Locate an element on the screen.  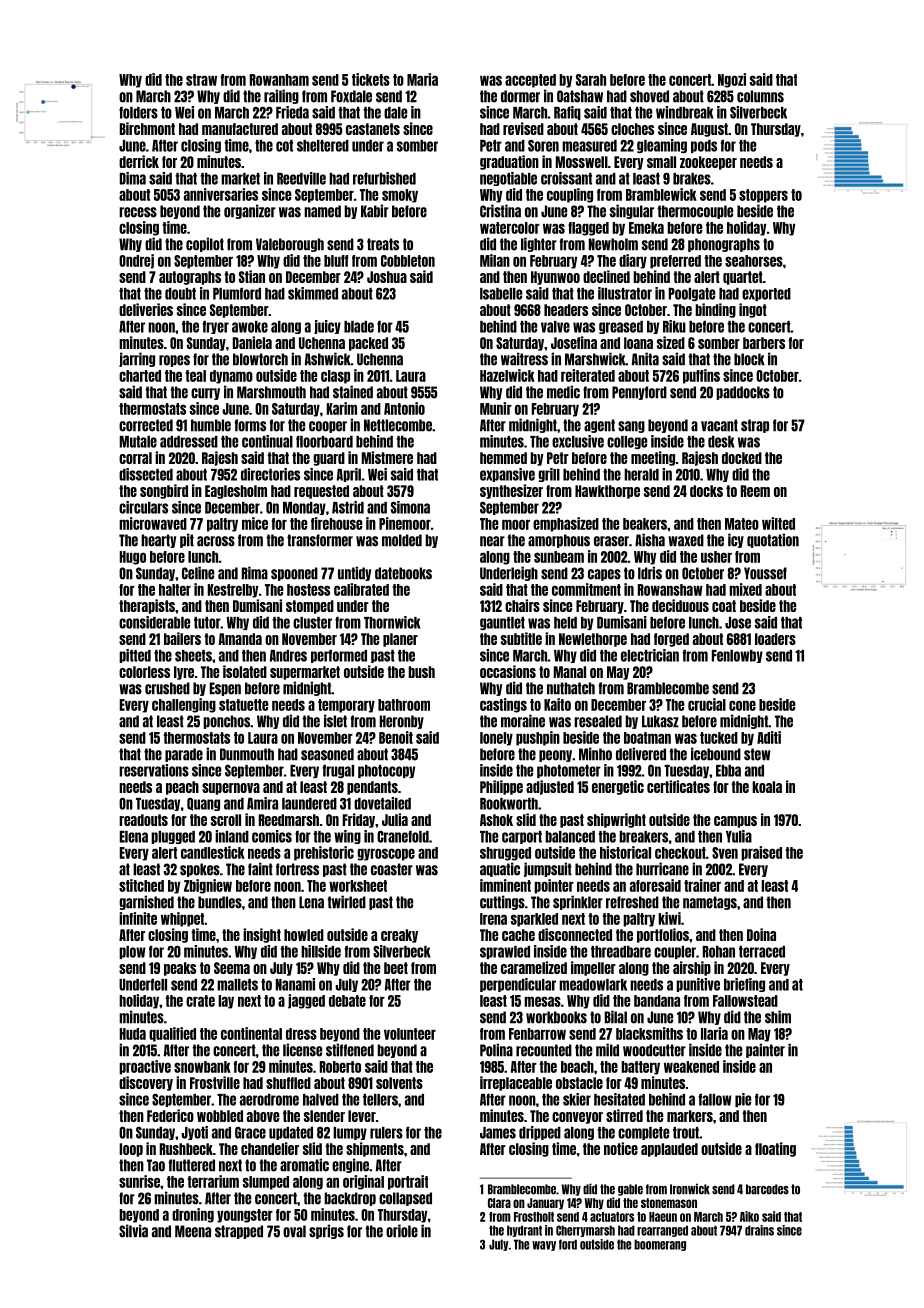
deciduous is located at coordinates (680, 605).
